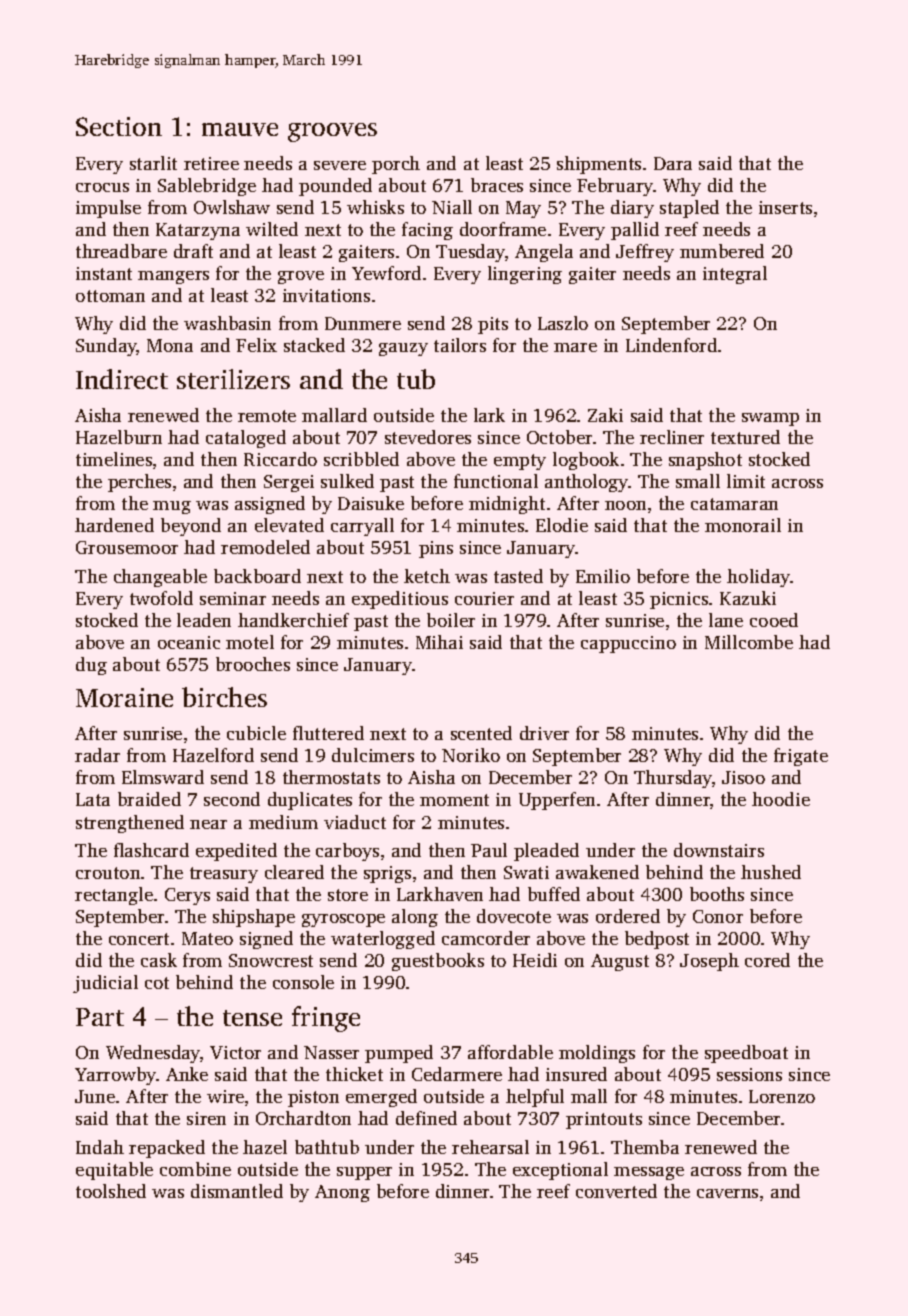 This image has width=908, height=1316. Describe the element at coordinates (673, 163) in the image. I see `Dara` at that location.
